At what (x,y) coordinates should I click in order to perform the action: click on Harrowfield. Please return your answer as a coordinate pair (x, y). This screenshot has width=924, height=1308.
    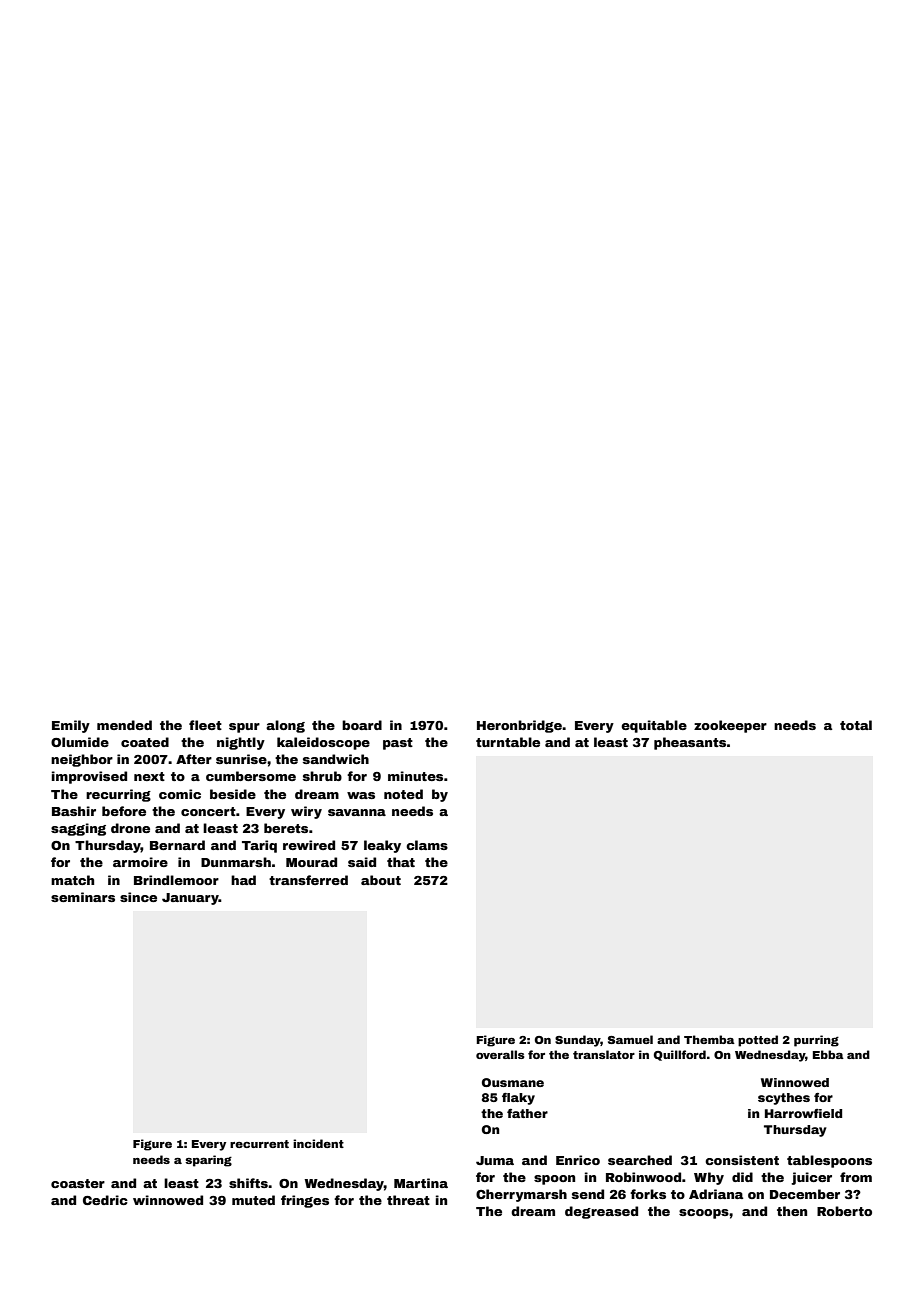
    Looking at the image, I should click on (803, 1113).
